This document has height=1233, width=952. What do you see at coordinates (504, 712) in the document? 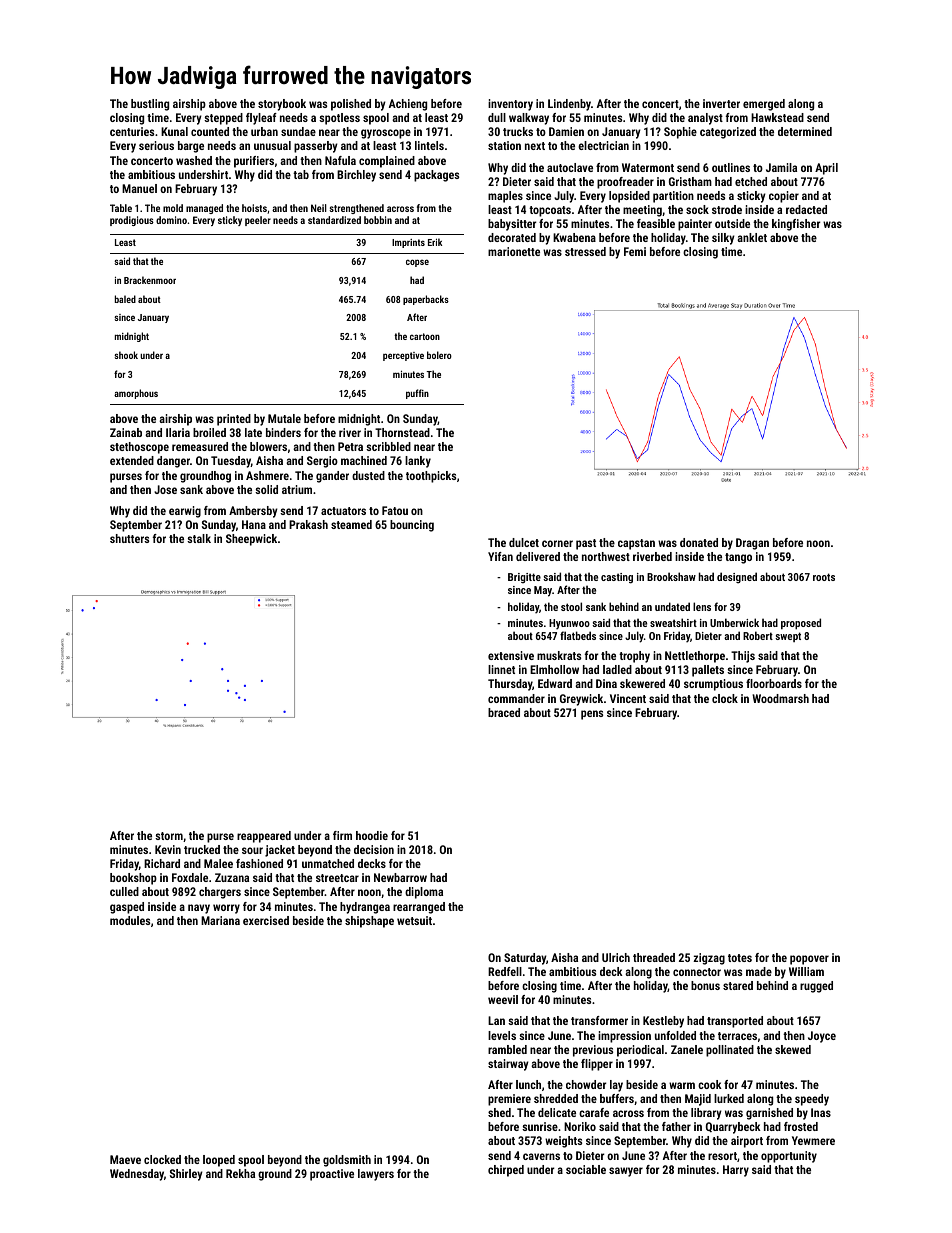
I see `braced` at bounding box center [504, 712].
